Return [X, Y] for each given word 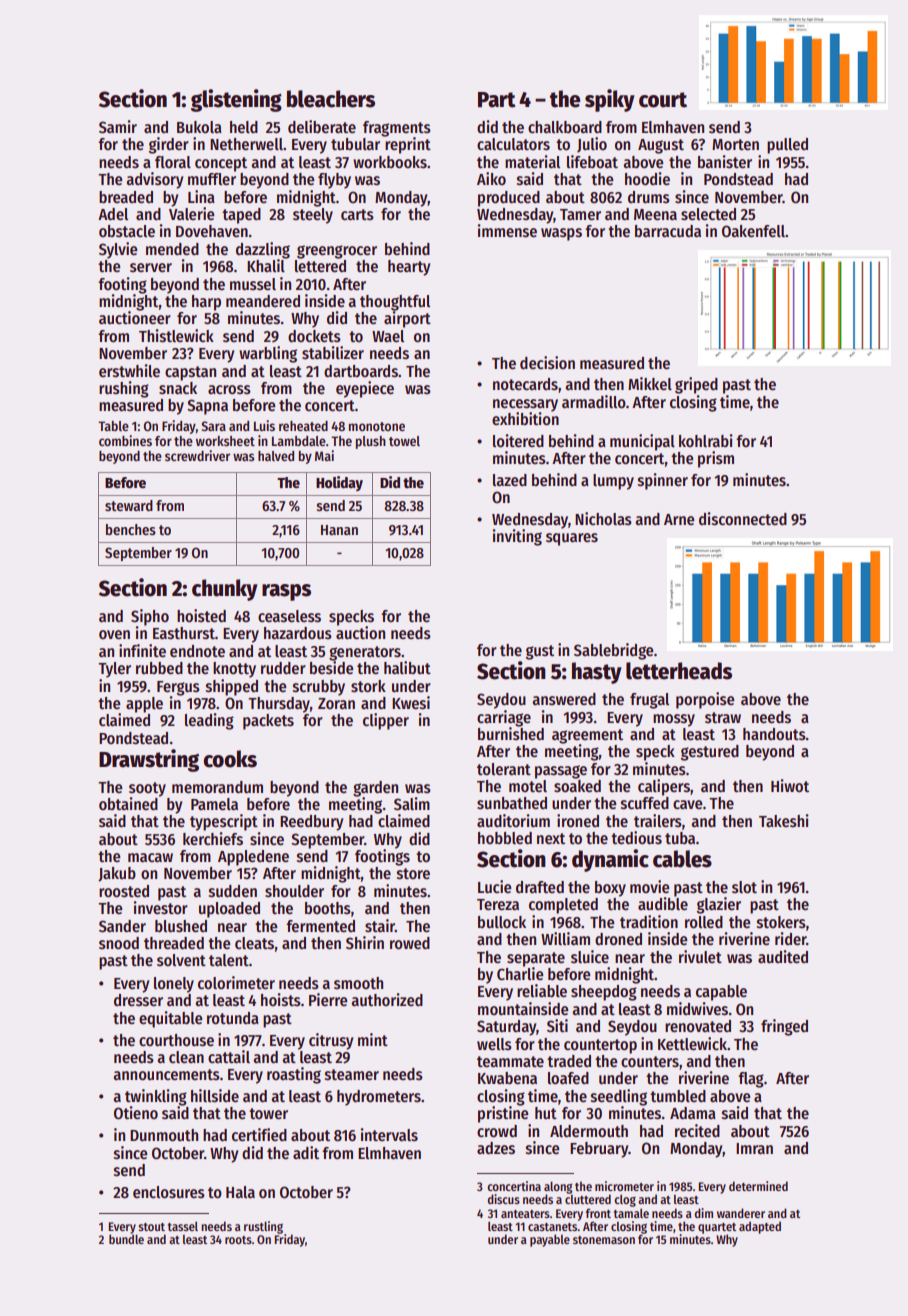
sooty [147, 789]
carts [357, 214]
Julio [592, 145]
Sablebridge [614, 651]
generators [365, 653]
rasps [286, 592]
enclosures [169, 1192]
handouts [774, 734]
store [413, 874]
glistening [236, 100]
